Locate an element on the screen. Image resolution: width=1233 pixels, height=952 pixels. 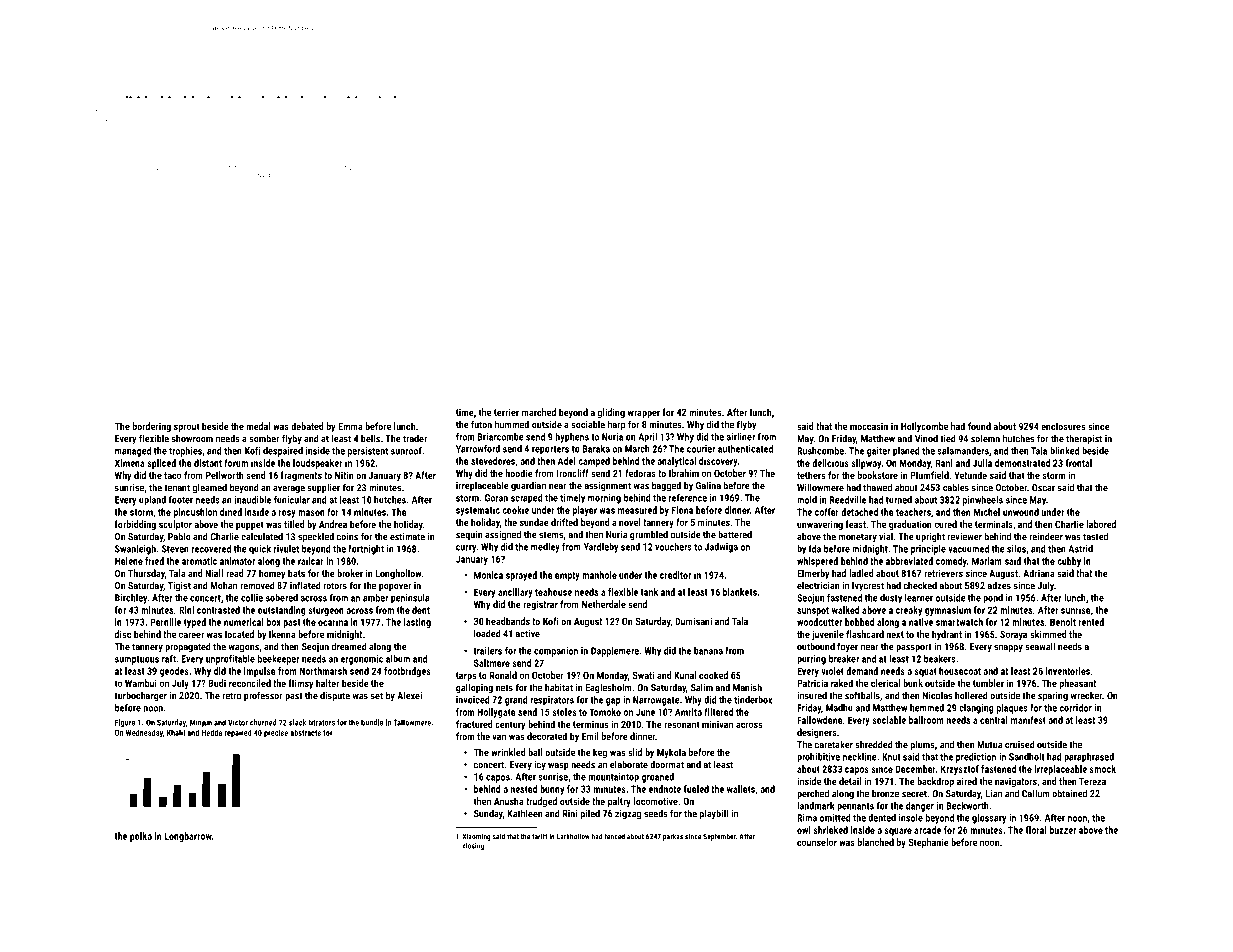
removed is located at coordinates (257, 585).
